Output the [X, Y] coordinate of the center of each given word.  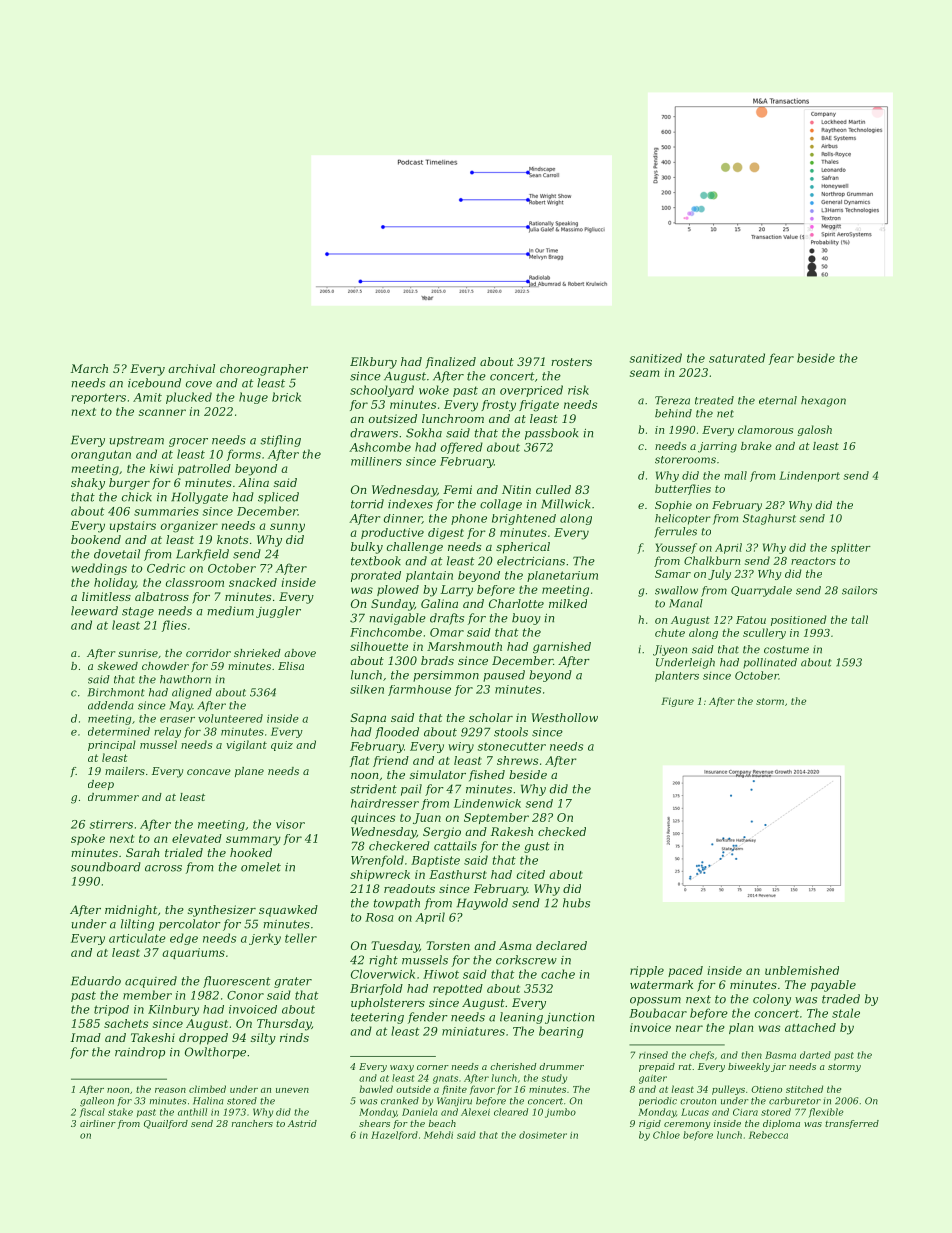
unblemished [802, 970]
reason [170, 1090]
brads [437, 660]
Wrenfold [377, 861]
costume [786, 650]
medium [230, 611]
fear [781, 359]
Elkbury [373, 363]
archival [191, 368]
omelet [261, 867]
